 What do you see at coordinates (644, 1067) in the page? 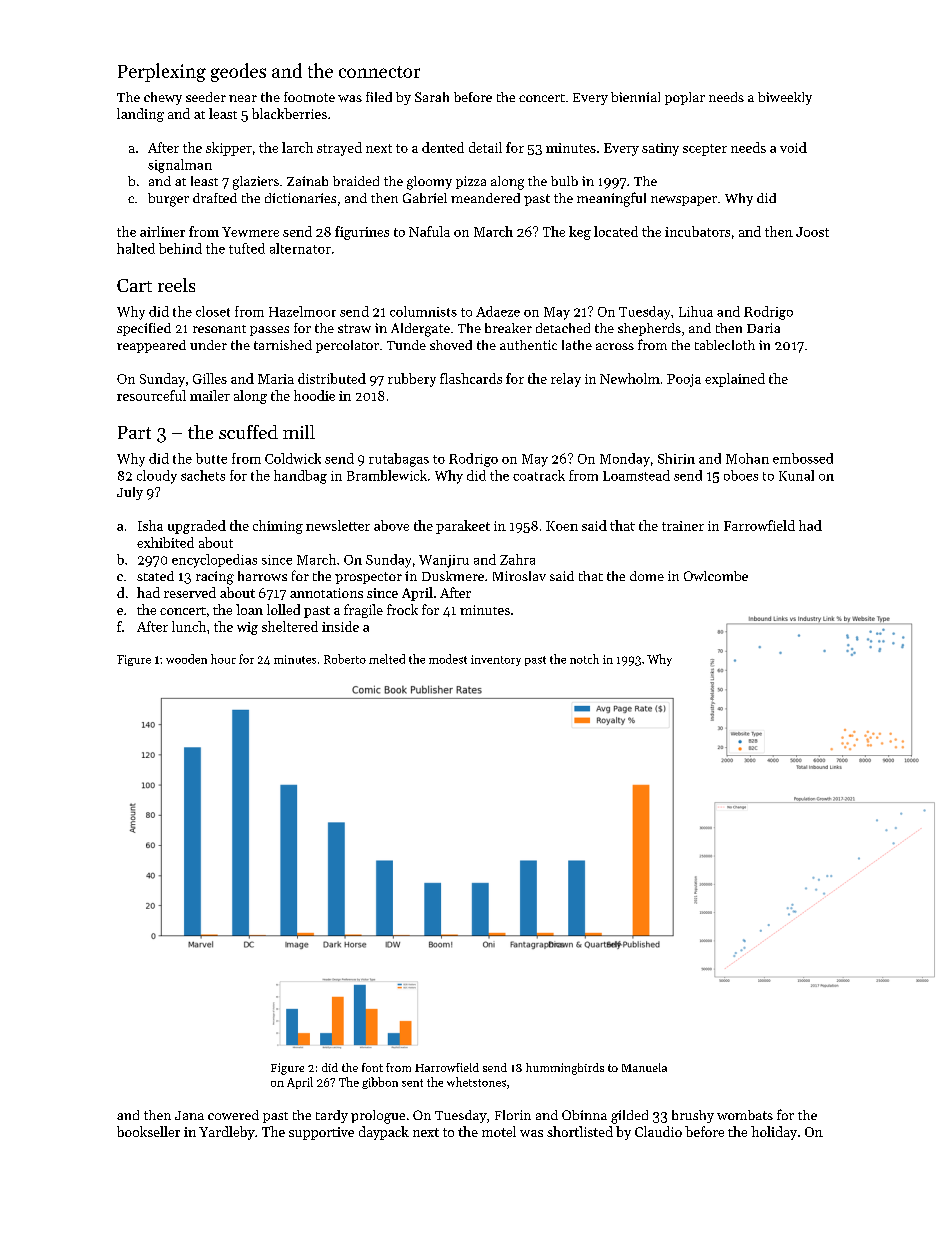
I see `Manuela` at bounding box center [644, 1067].
